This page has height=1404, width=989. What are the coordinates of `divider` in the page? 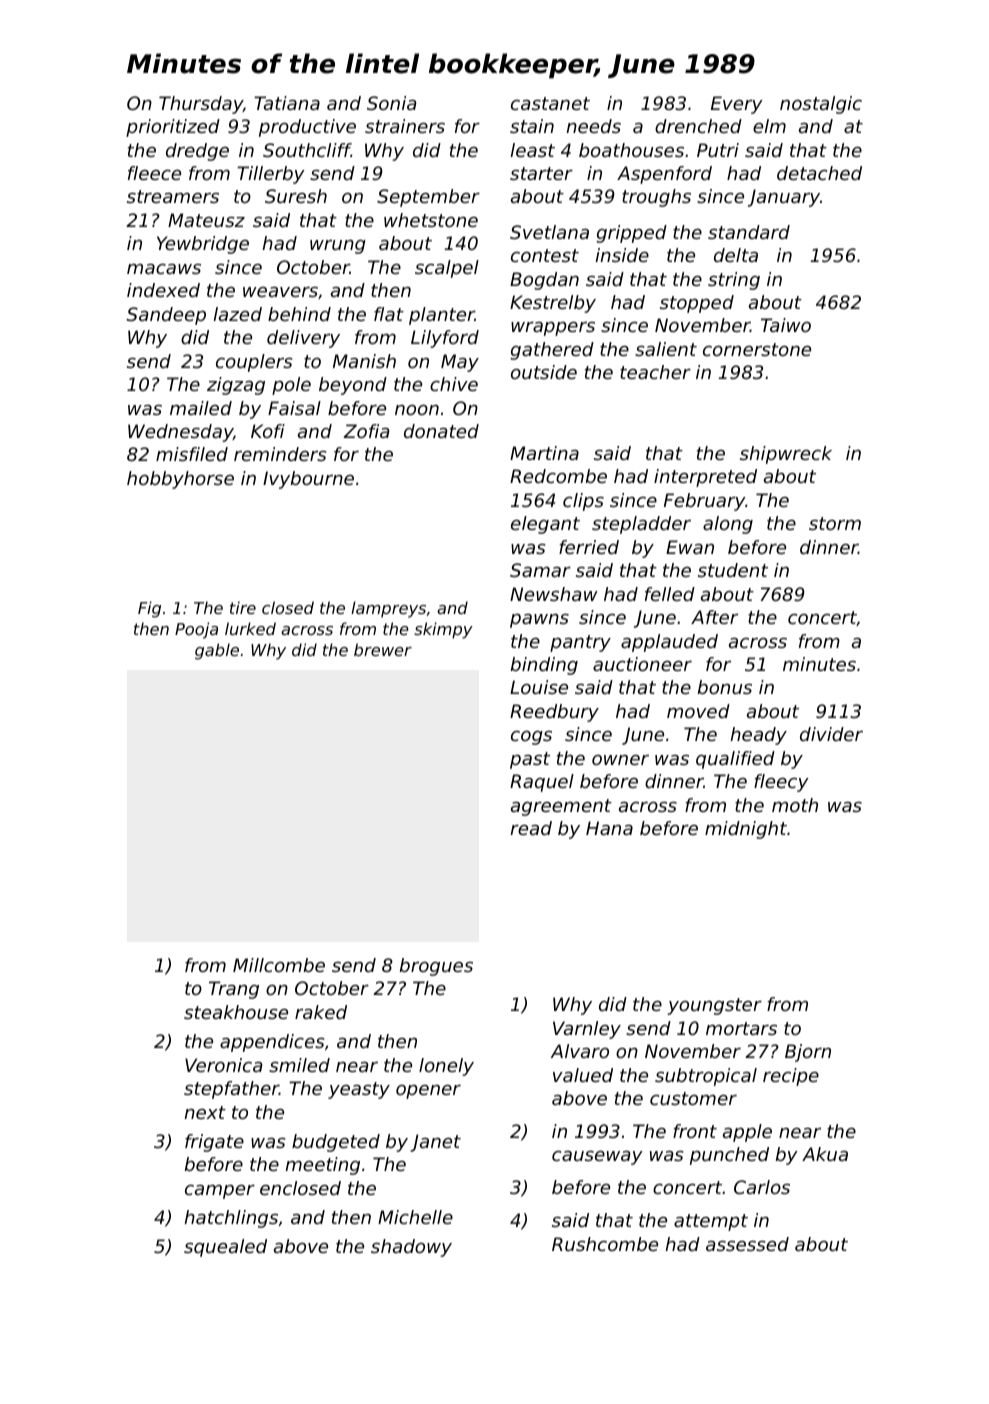 It's located at (831, 734).
